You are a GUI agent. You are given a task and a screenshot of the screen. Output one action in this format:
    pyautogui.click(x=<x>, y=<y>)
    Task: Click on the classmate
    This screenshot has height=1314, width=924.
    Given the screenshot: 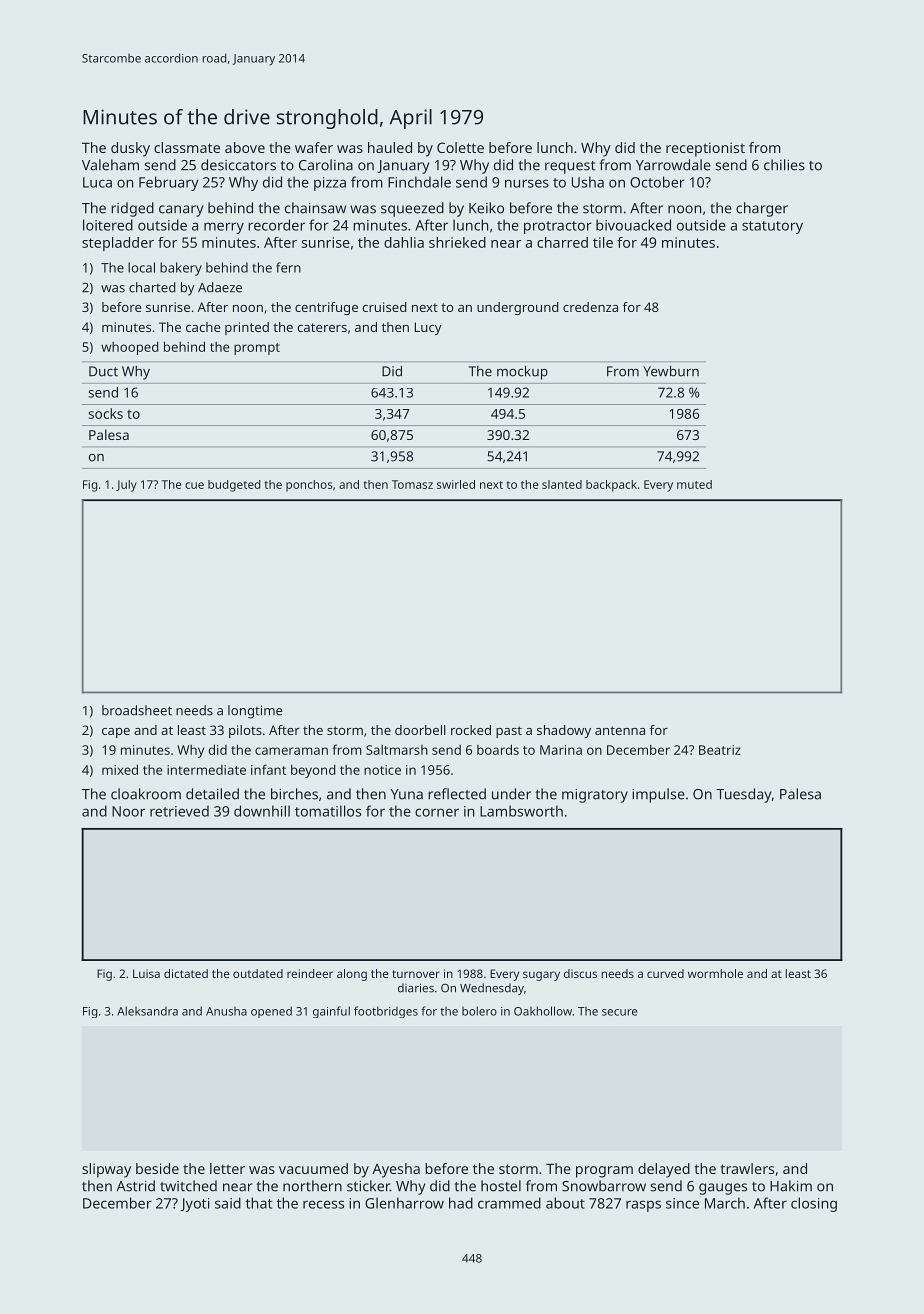 What is the action you would take?
    pyautogui.click(x=187, y=147)
